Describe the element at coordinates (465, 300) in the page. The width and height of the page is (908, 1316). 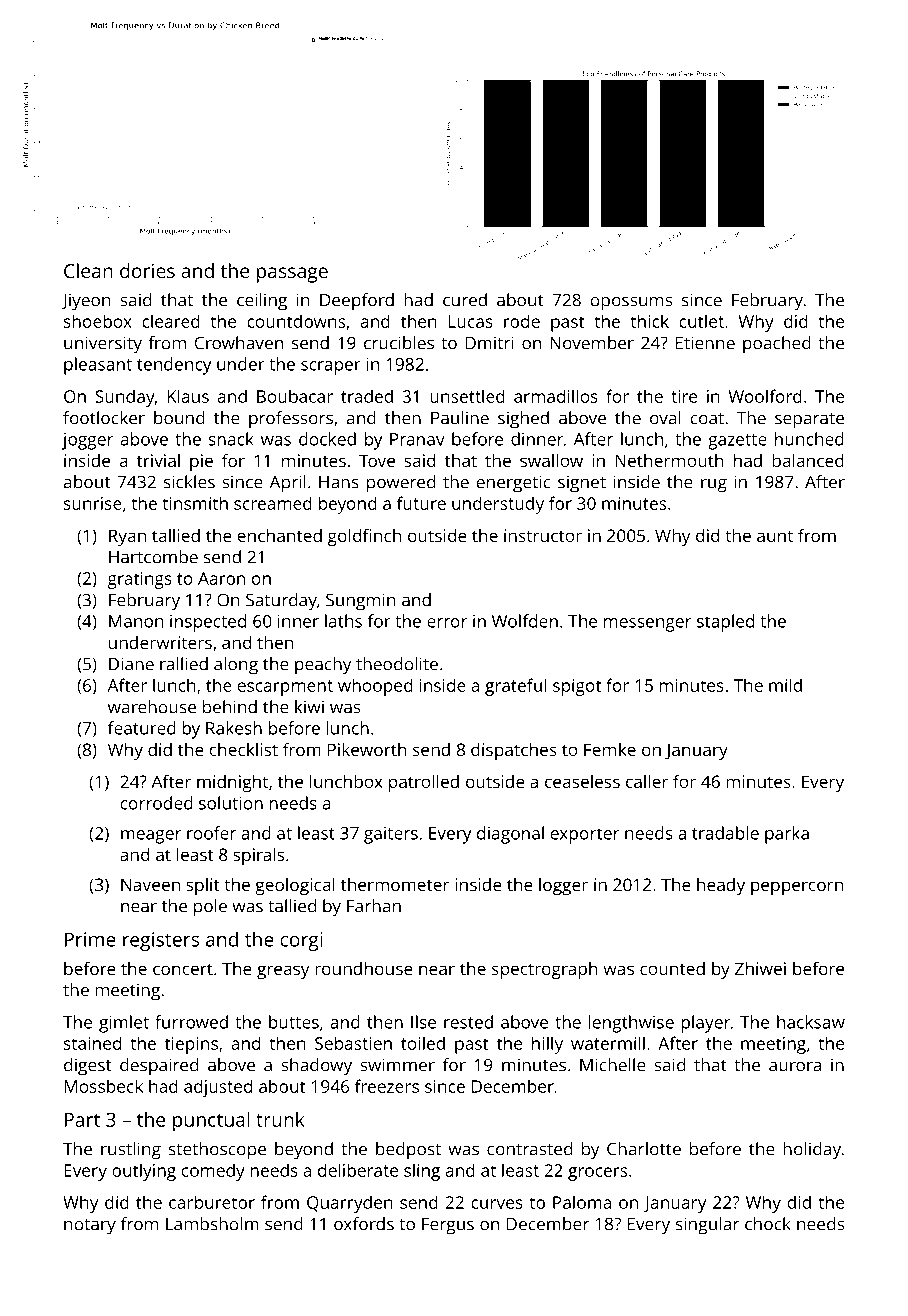
I see `cured` at that location.
